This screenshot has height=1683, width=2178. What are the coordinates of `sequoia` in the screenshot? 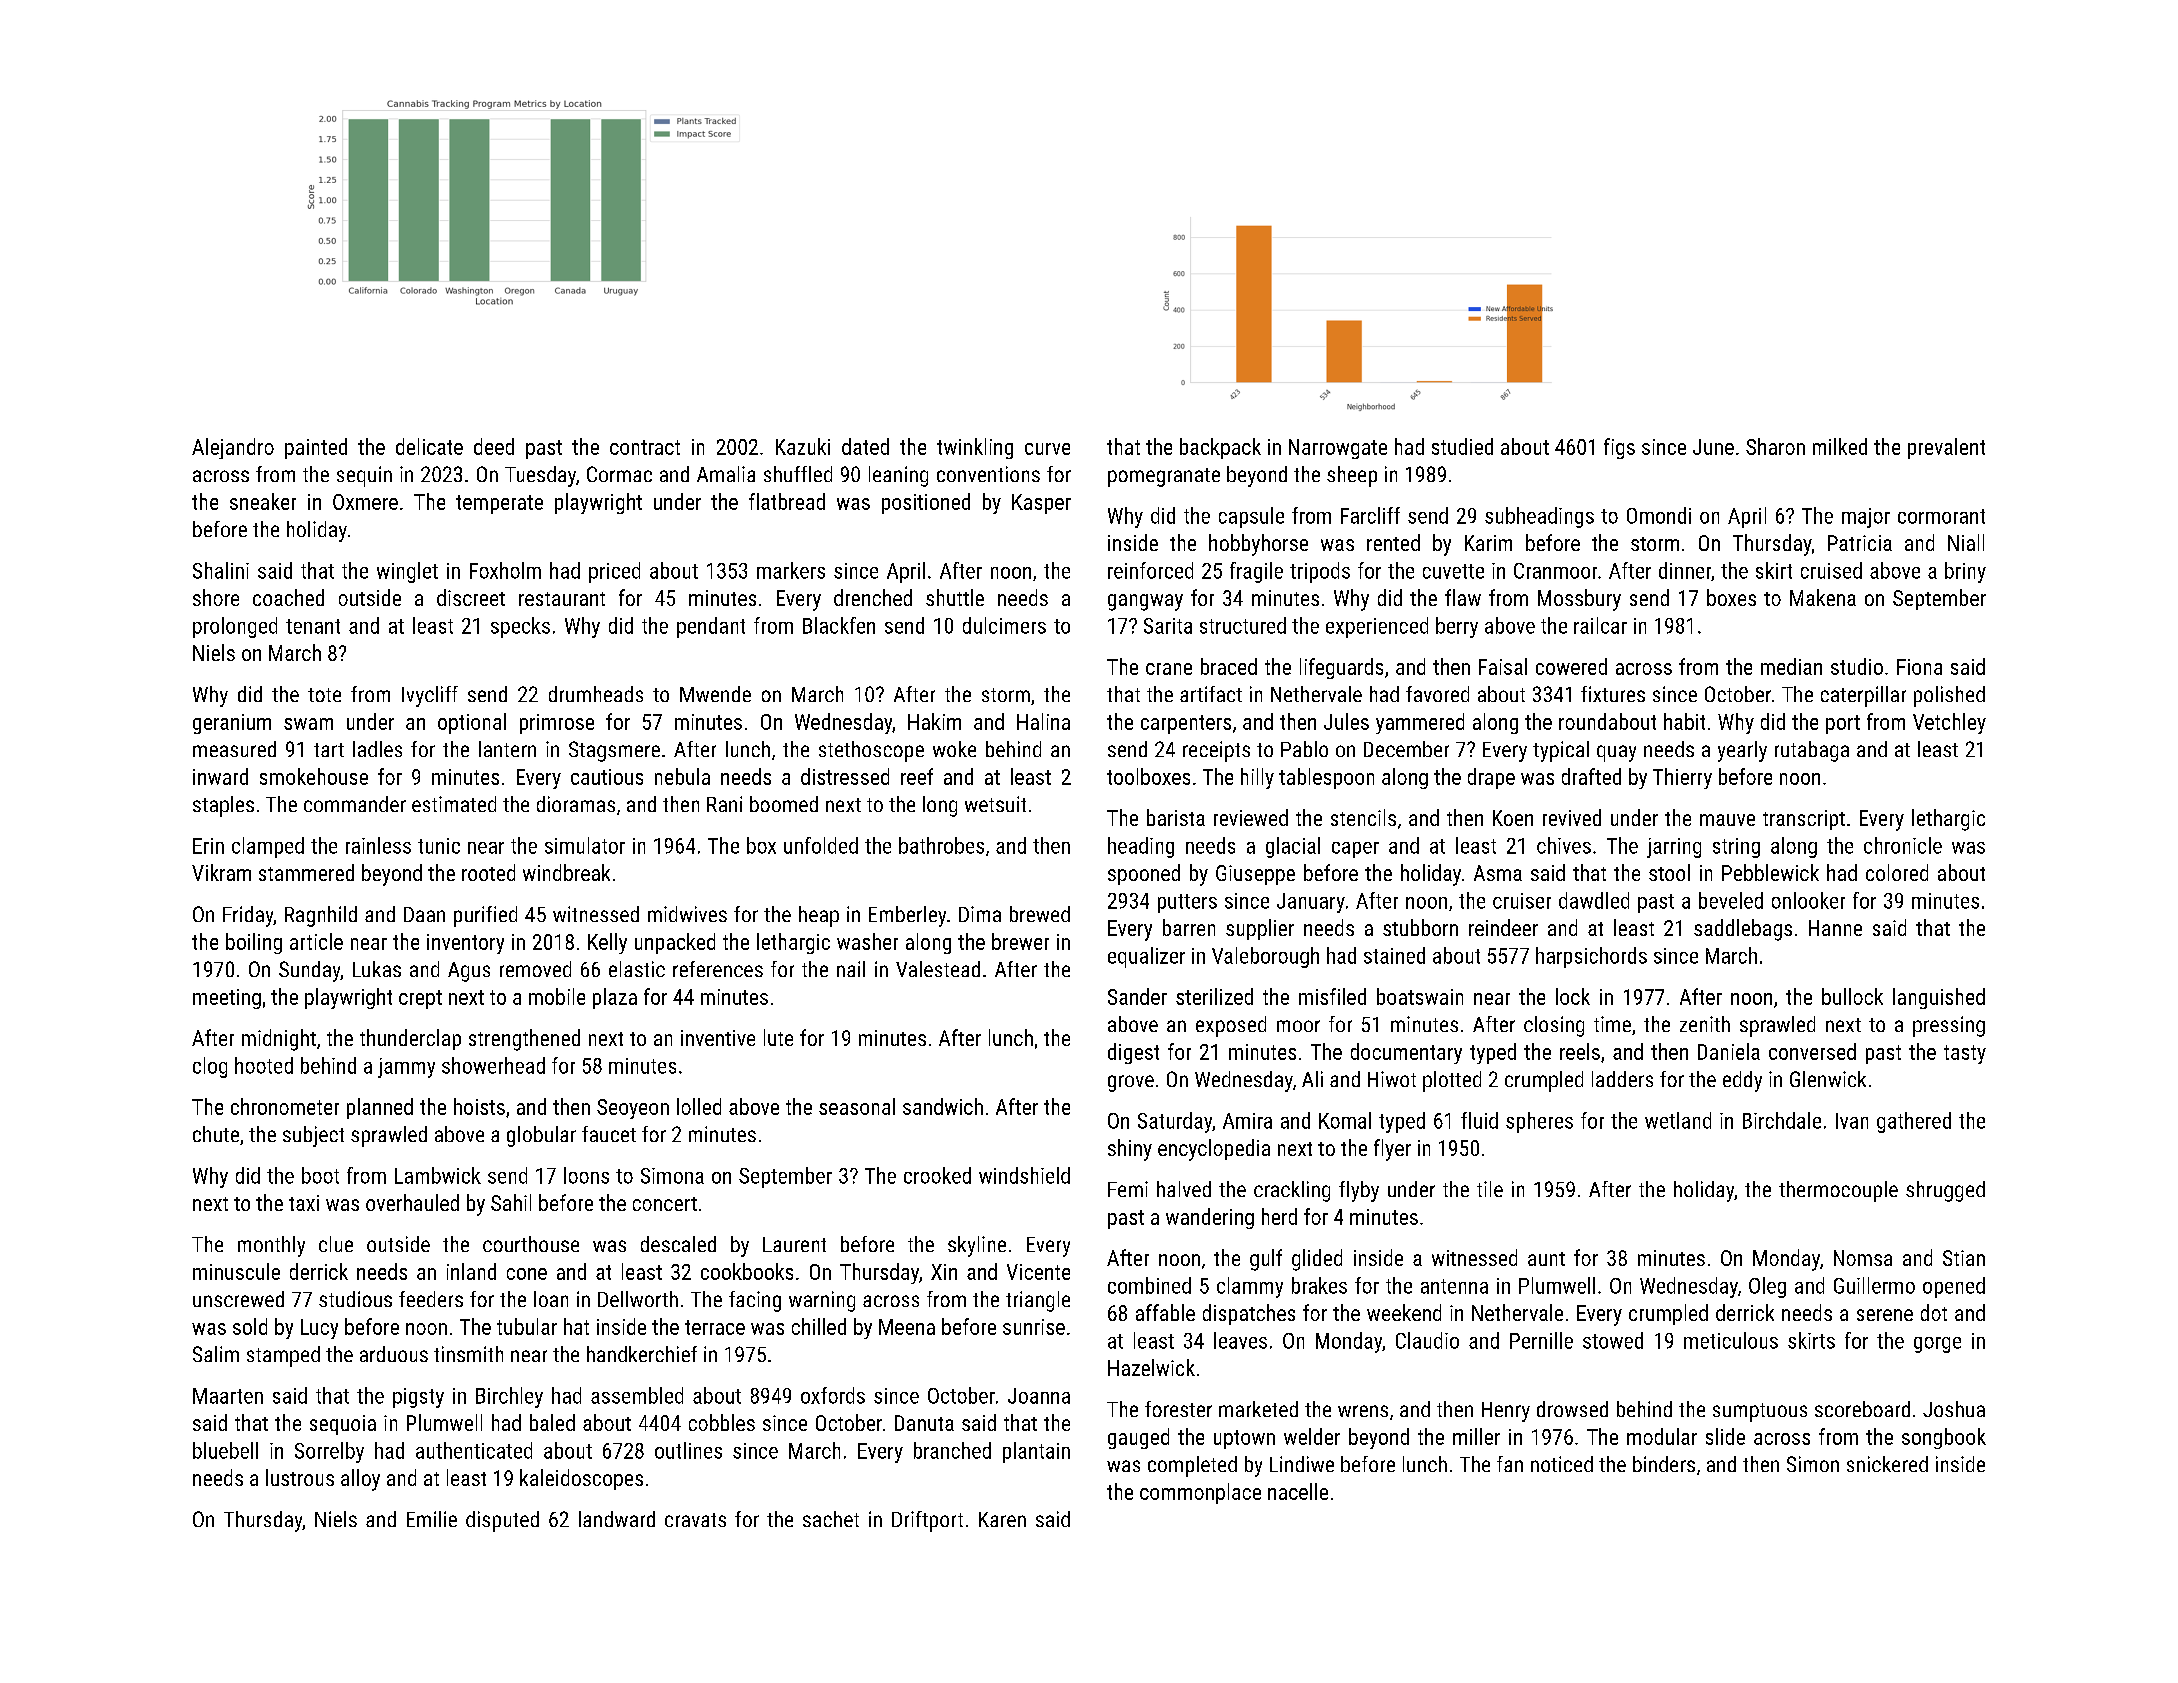 It's located at (343, 1425).
